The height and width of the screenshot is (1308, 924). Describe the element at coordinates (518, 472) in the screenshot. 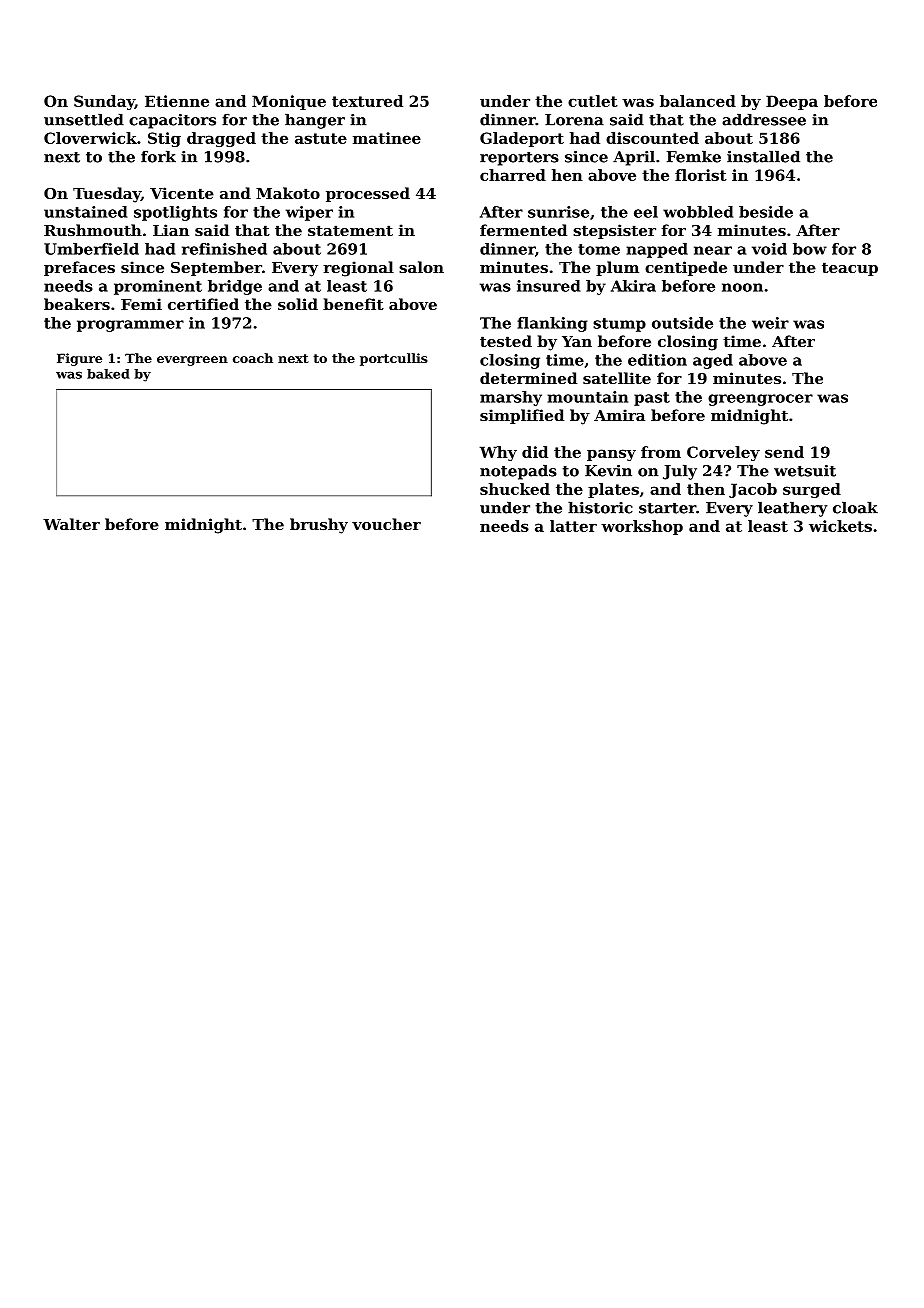

I see `notepads` at that location.
